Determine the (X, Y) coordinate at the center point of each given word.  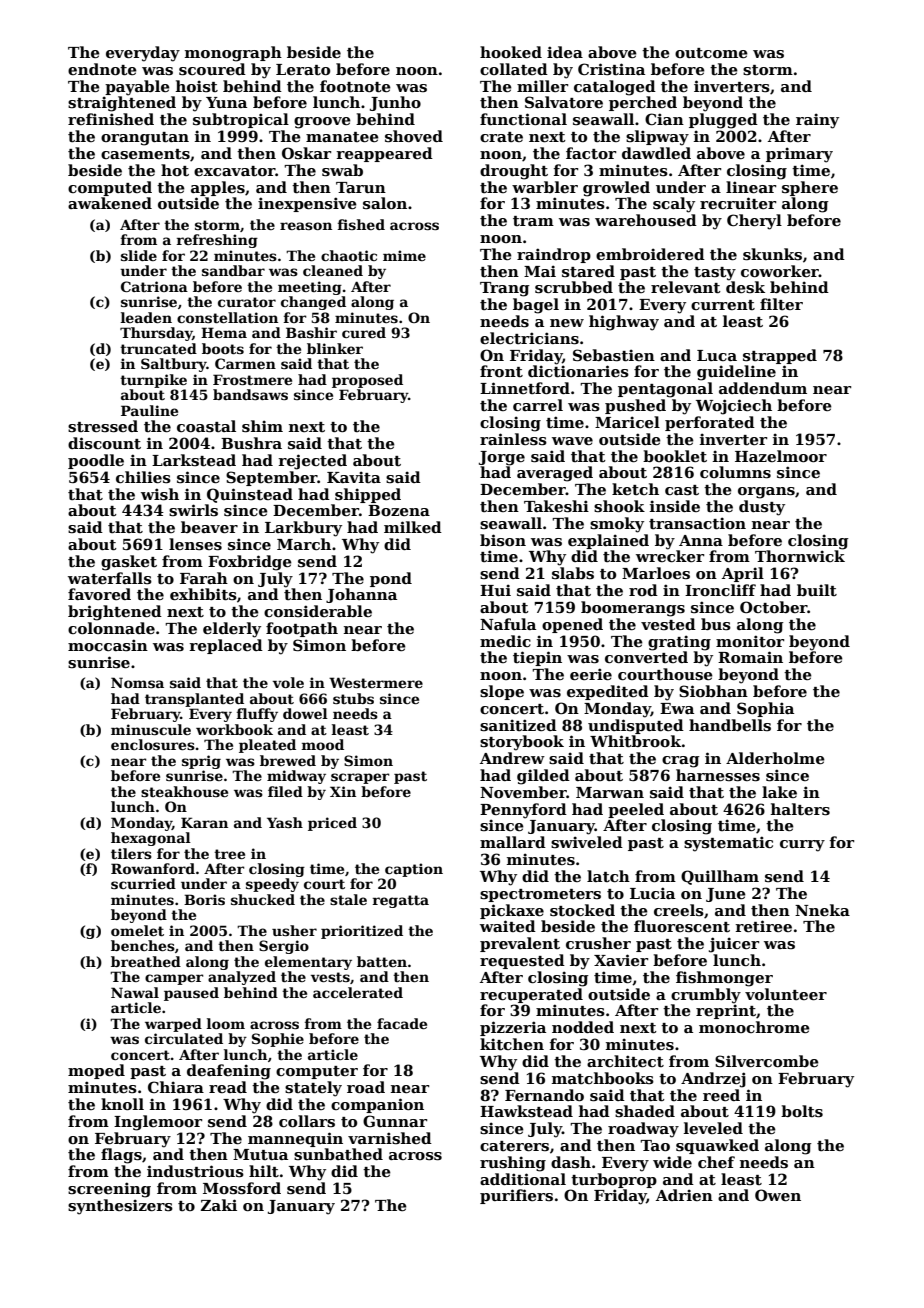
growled (616, 189)
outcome (711, 53)
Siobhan (713, 691)
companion (377, 1105)
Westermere (376, 682)
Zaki (219, 1205)
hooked (511, 52)
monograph (233, 54)
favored (99, 594)
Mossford (242, 1188)
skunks (772, 254)
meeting (310, 288)
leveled (713, 1128)
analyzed (242, 978)
